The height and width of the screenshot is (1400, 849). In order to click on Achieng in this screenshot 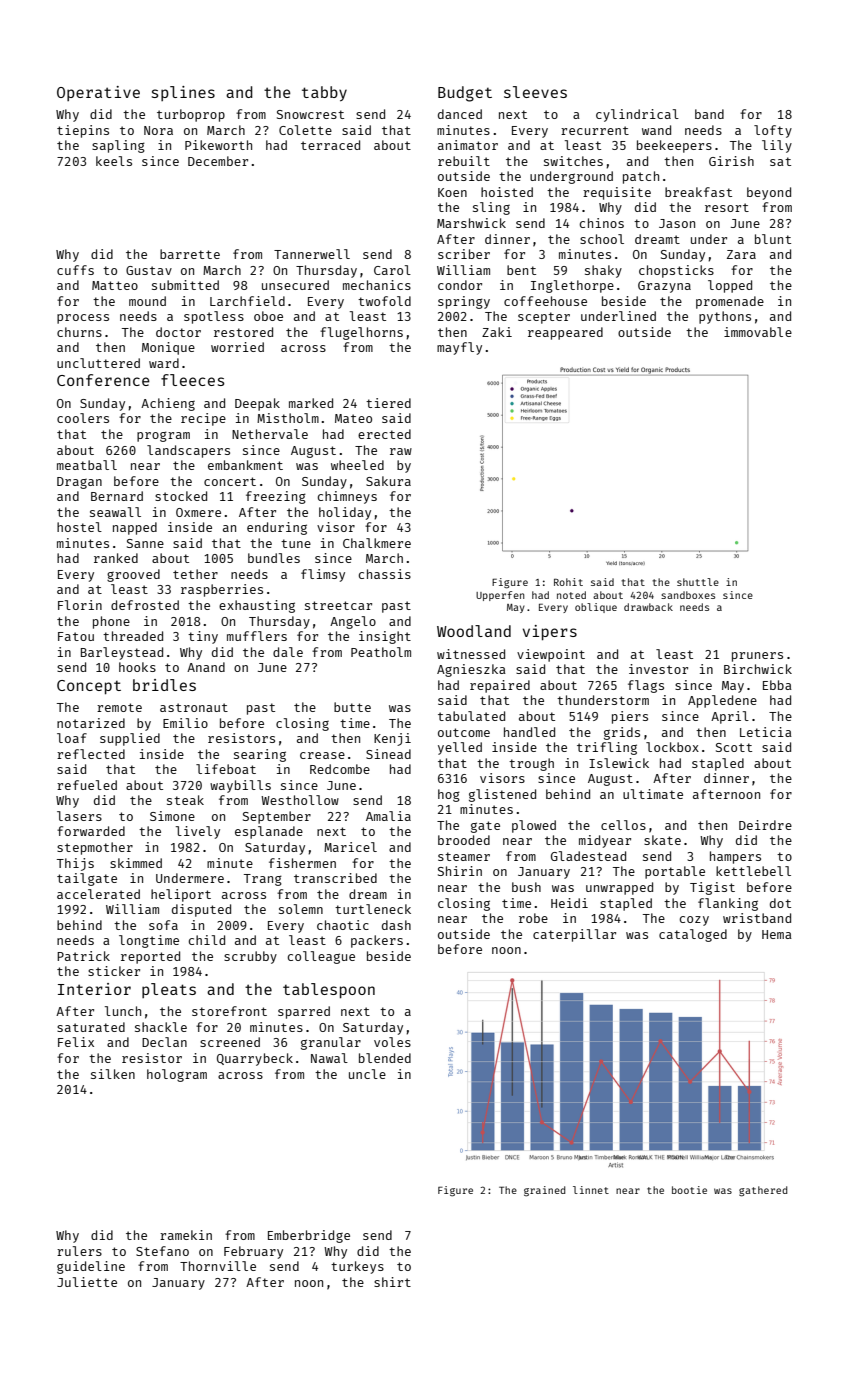, I will do `click(168, 404)`.
